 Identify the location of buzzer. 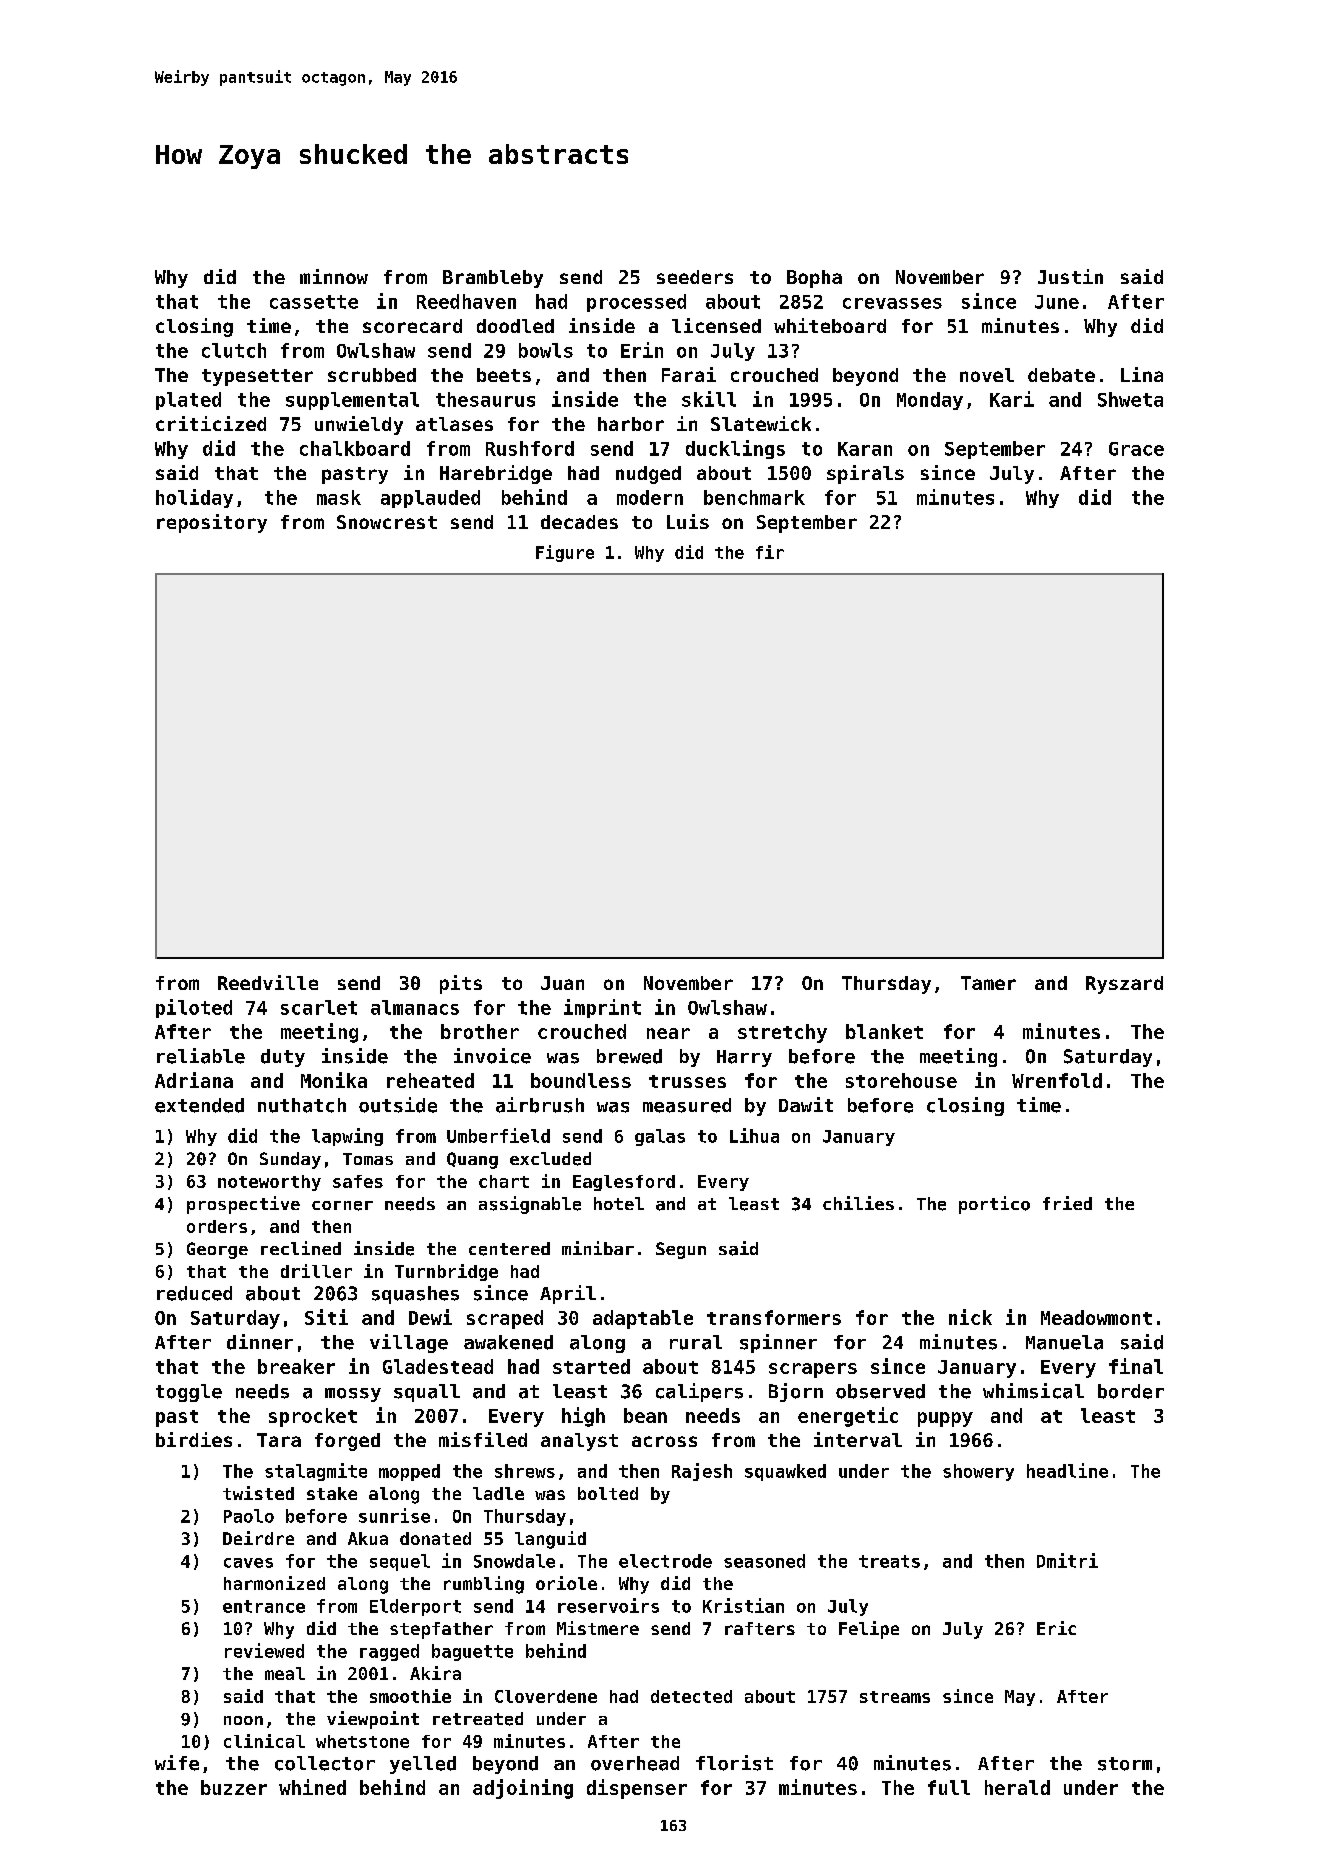
(234, 1787).
